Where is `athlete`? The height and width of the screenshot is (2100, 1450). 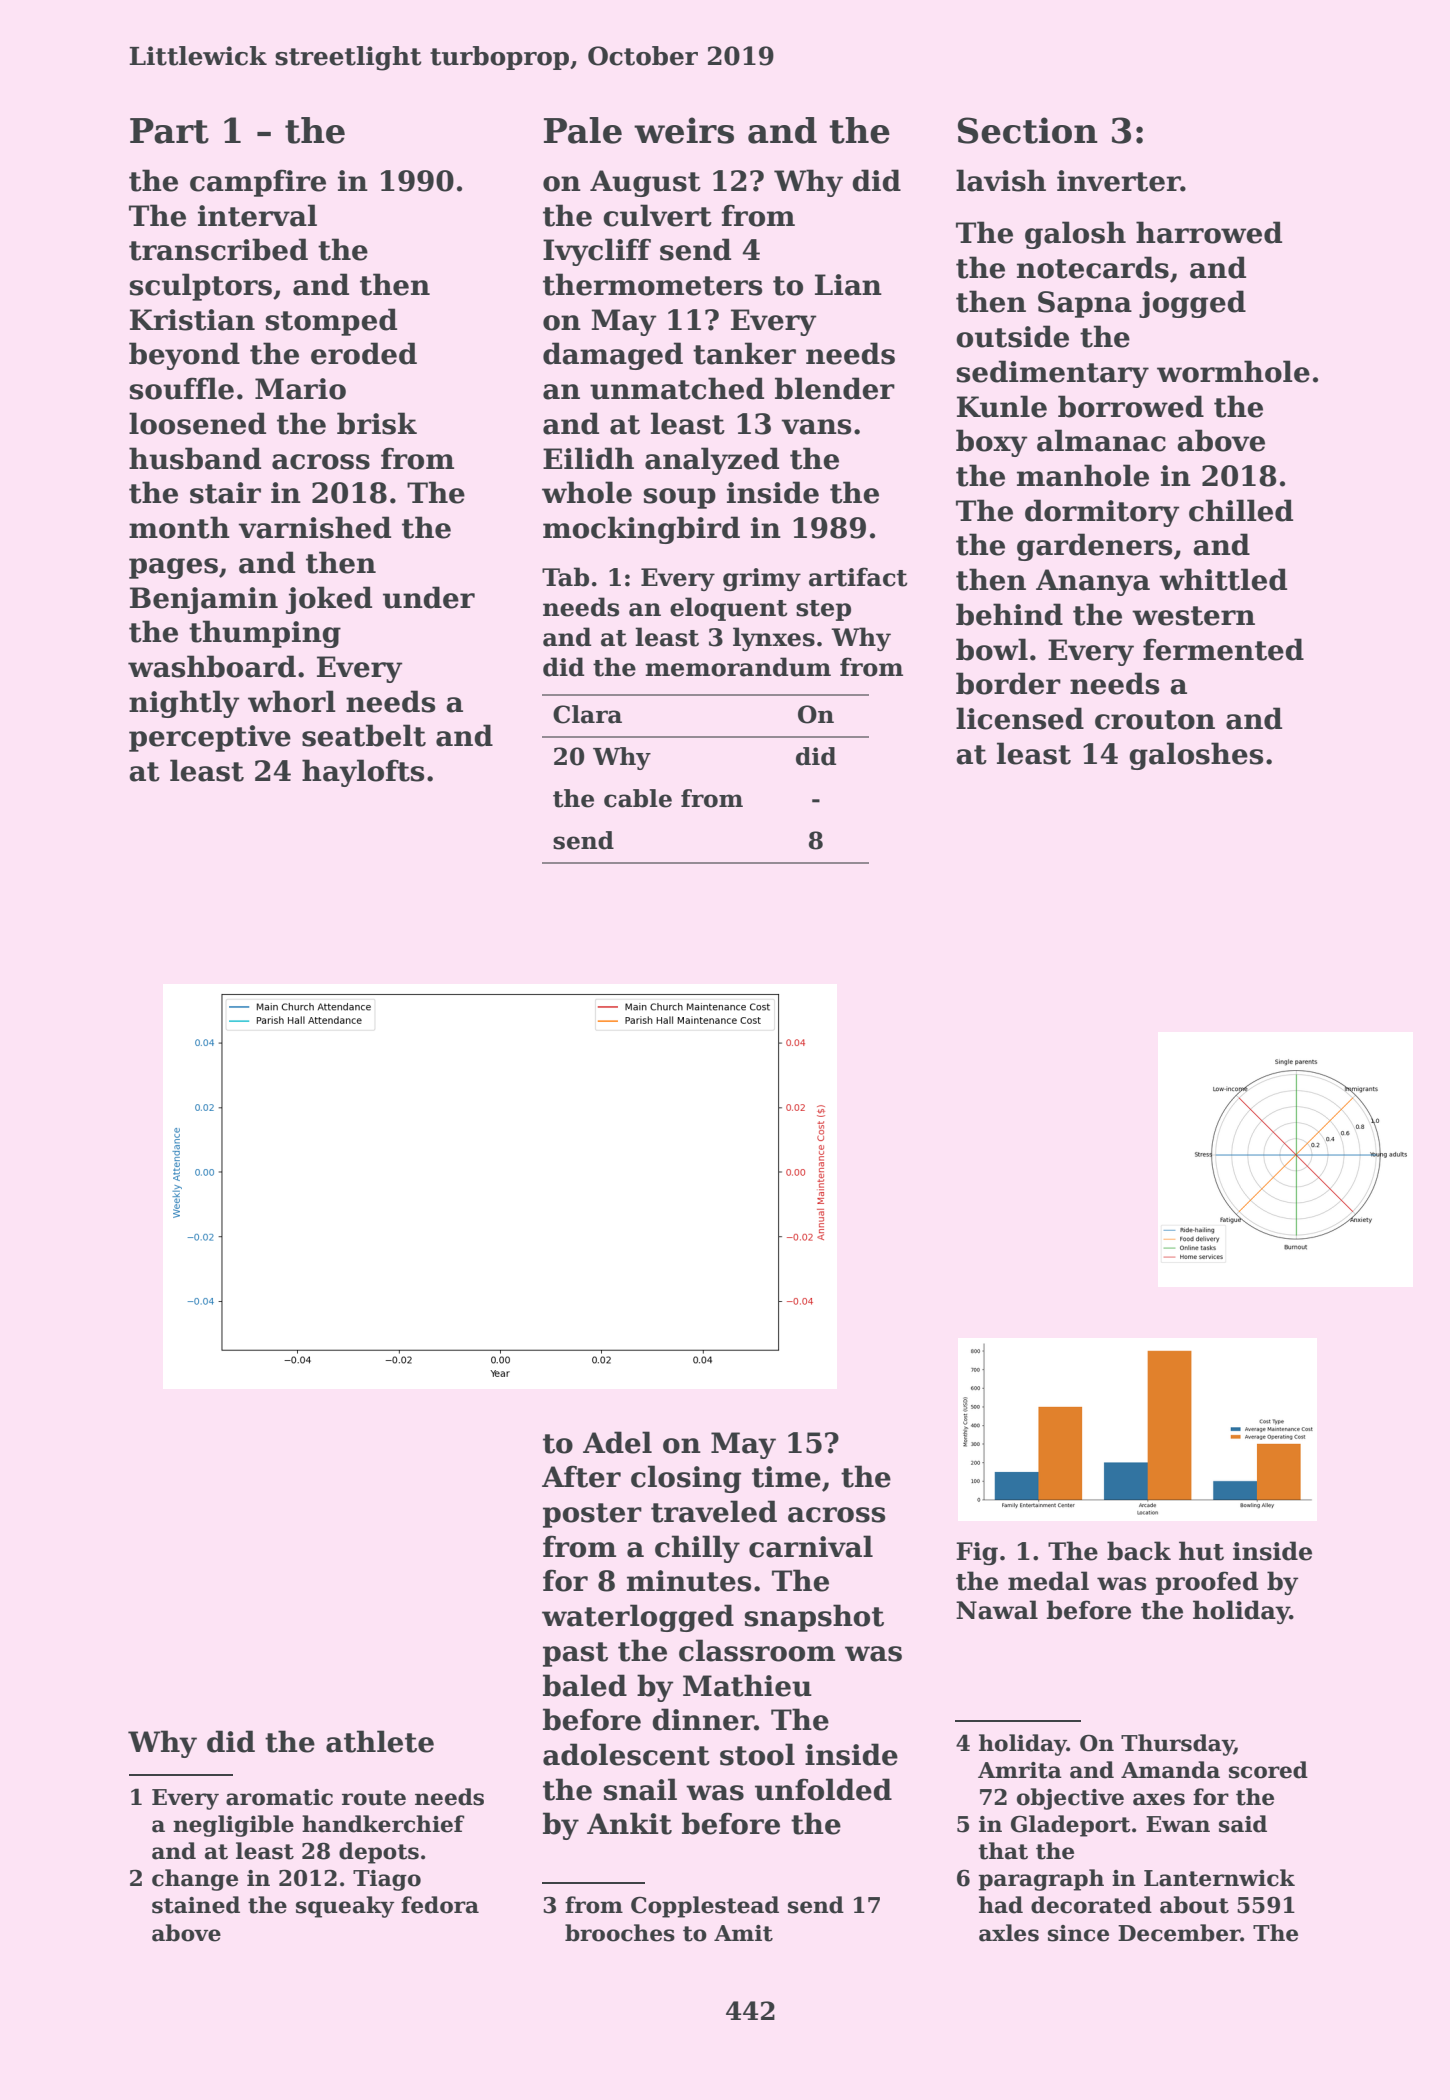 athlete is located at coordinates (380, 1741).
